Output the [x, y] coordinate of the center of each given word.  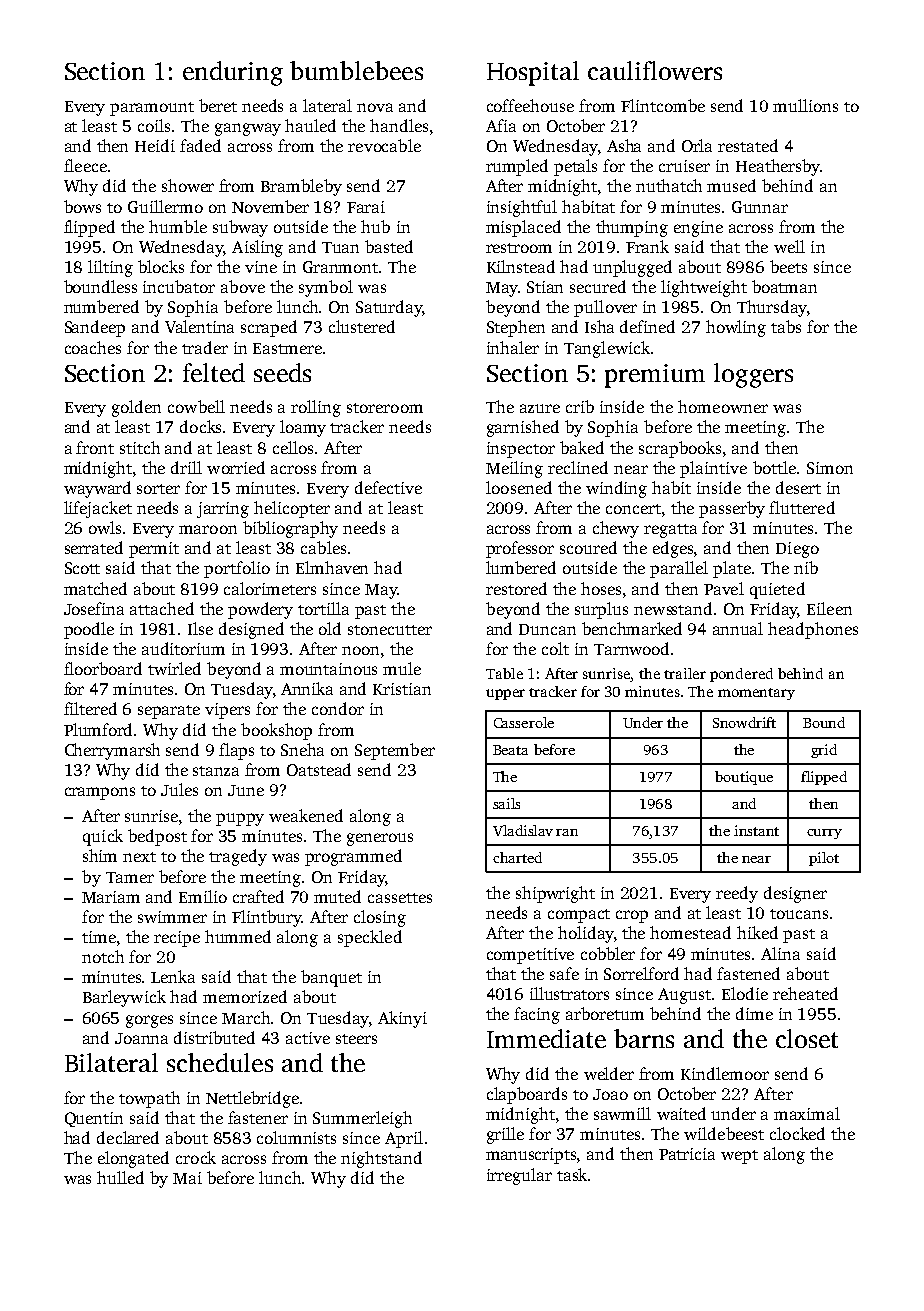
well [789, 246]
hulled [120, 1177]
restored [516, 588]
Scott [82, 568]
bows [82, 206]
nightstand [381, 1159]
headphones [813, 630]
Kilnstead [521, 266]
